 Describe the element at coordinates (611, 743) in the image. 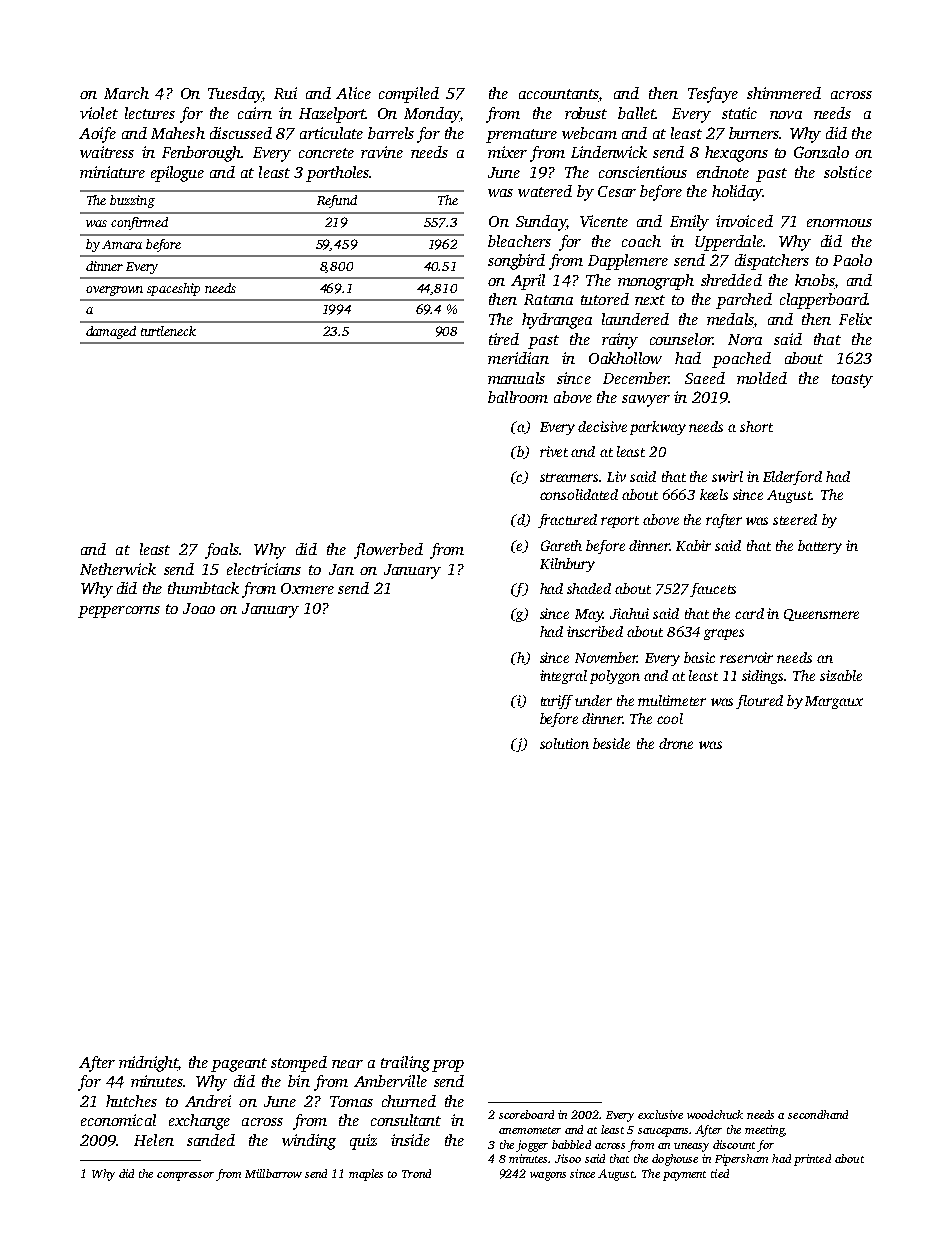

I see `beside` at that location.
